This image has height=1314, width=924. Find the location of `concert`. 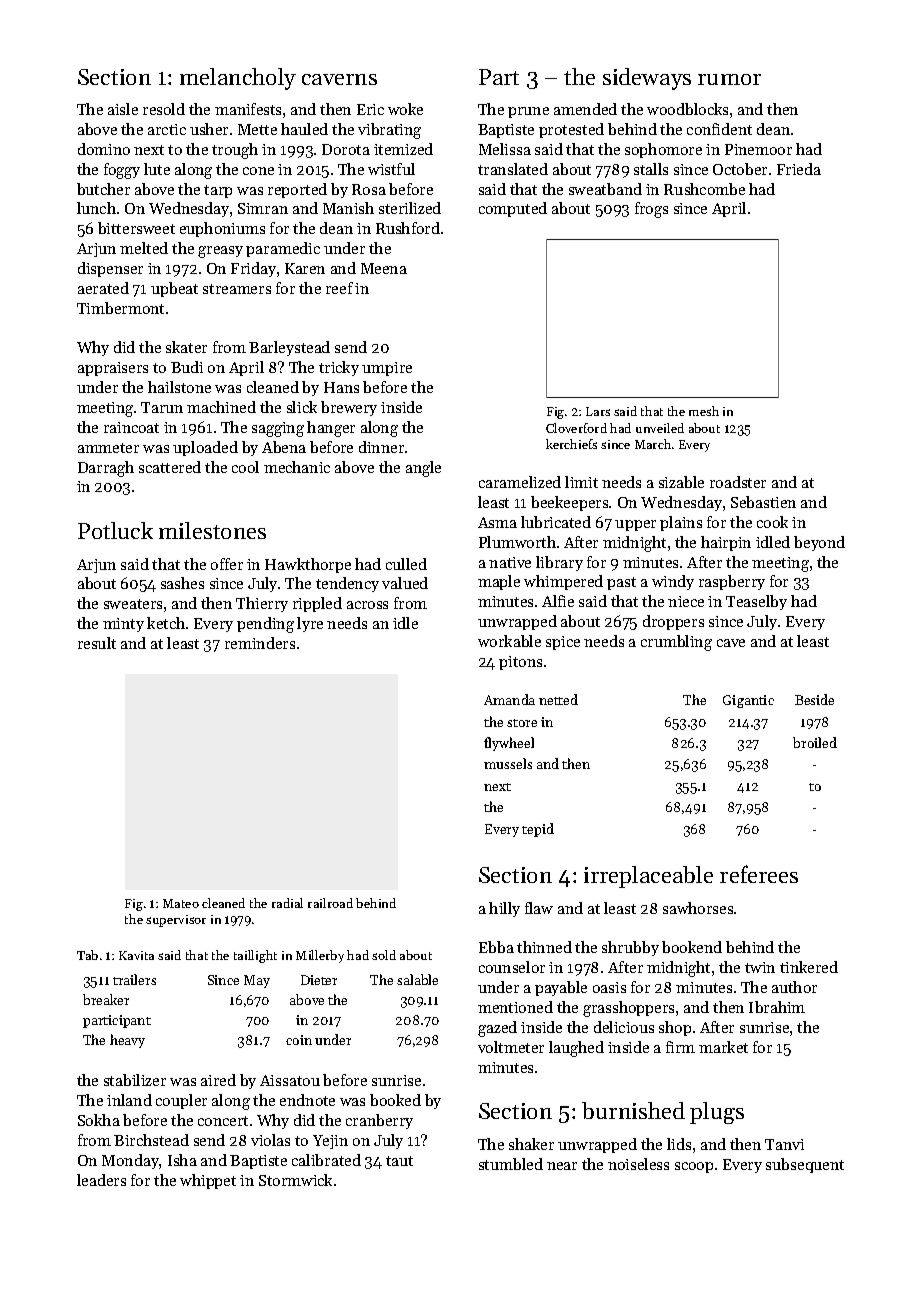

concert is located at coordinates (223, 1121).
